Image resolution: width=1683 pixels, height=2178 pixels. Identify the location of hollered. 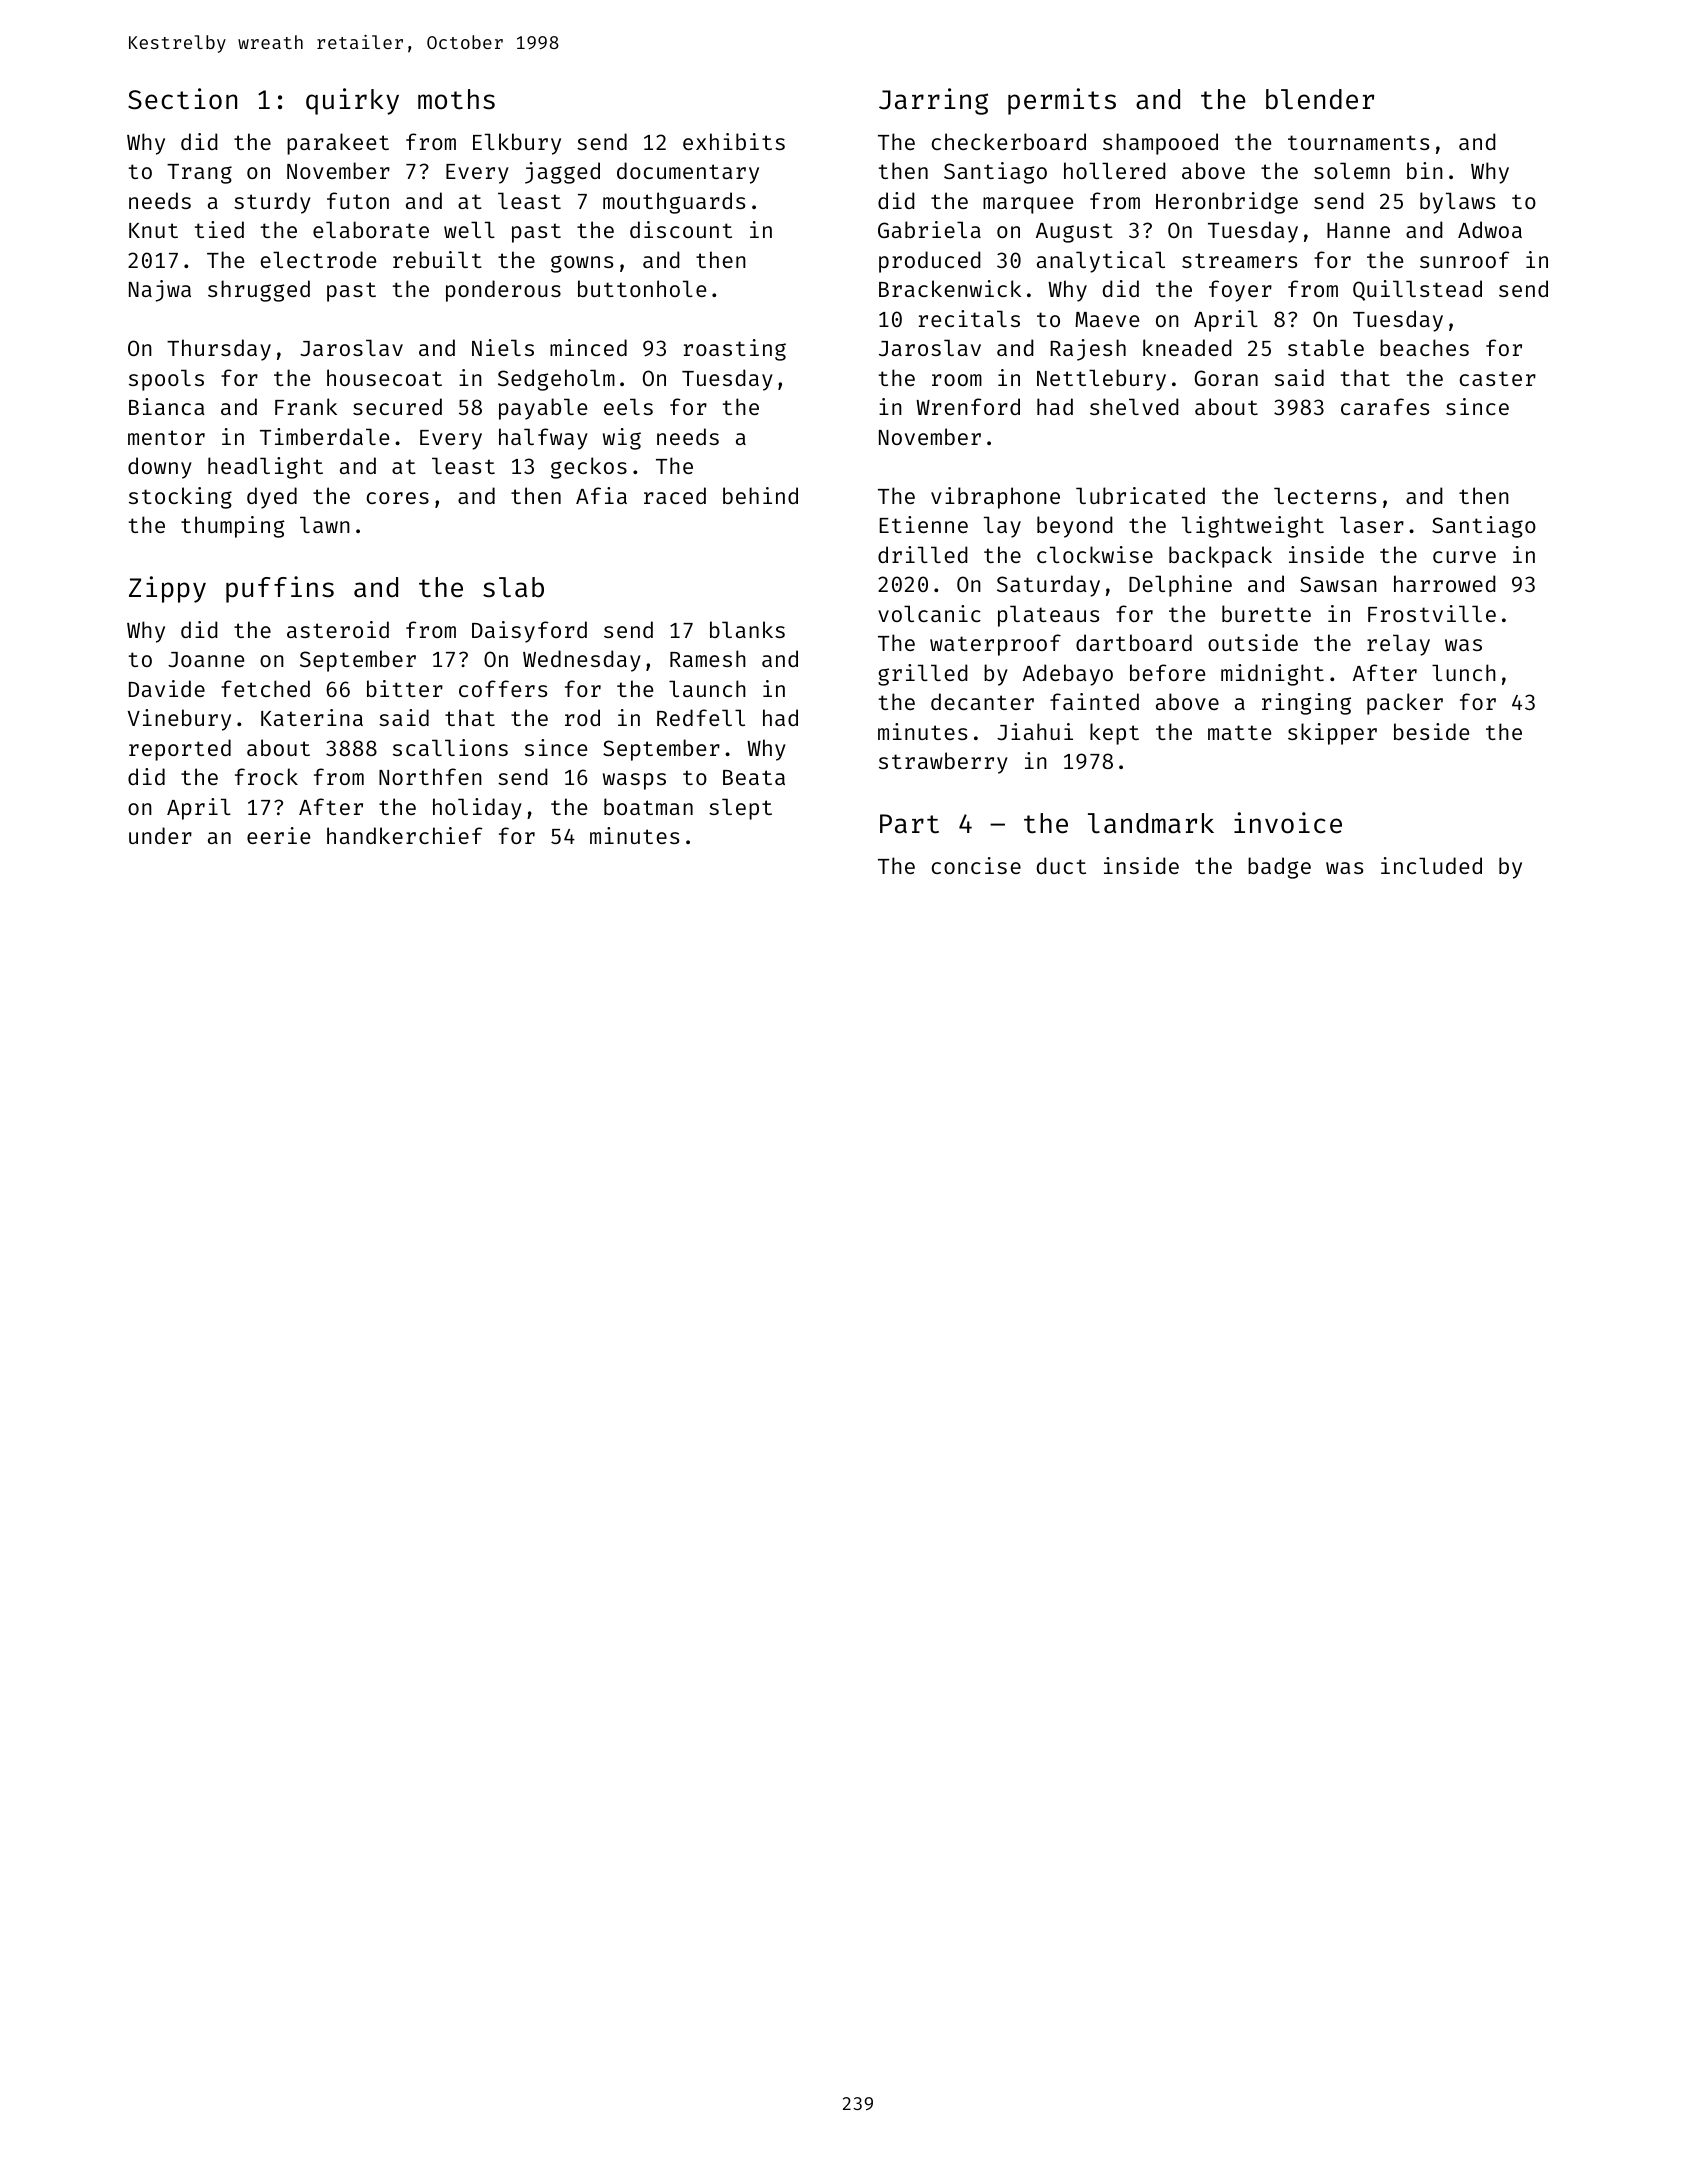
(1115, 170).
